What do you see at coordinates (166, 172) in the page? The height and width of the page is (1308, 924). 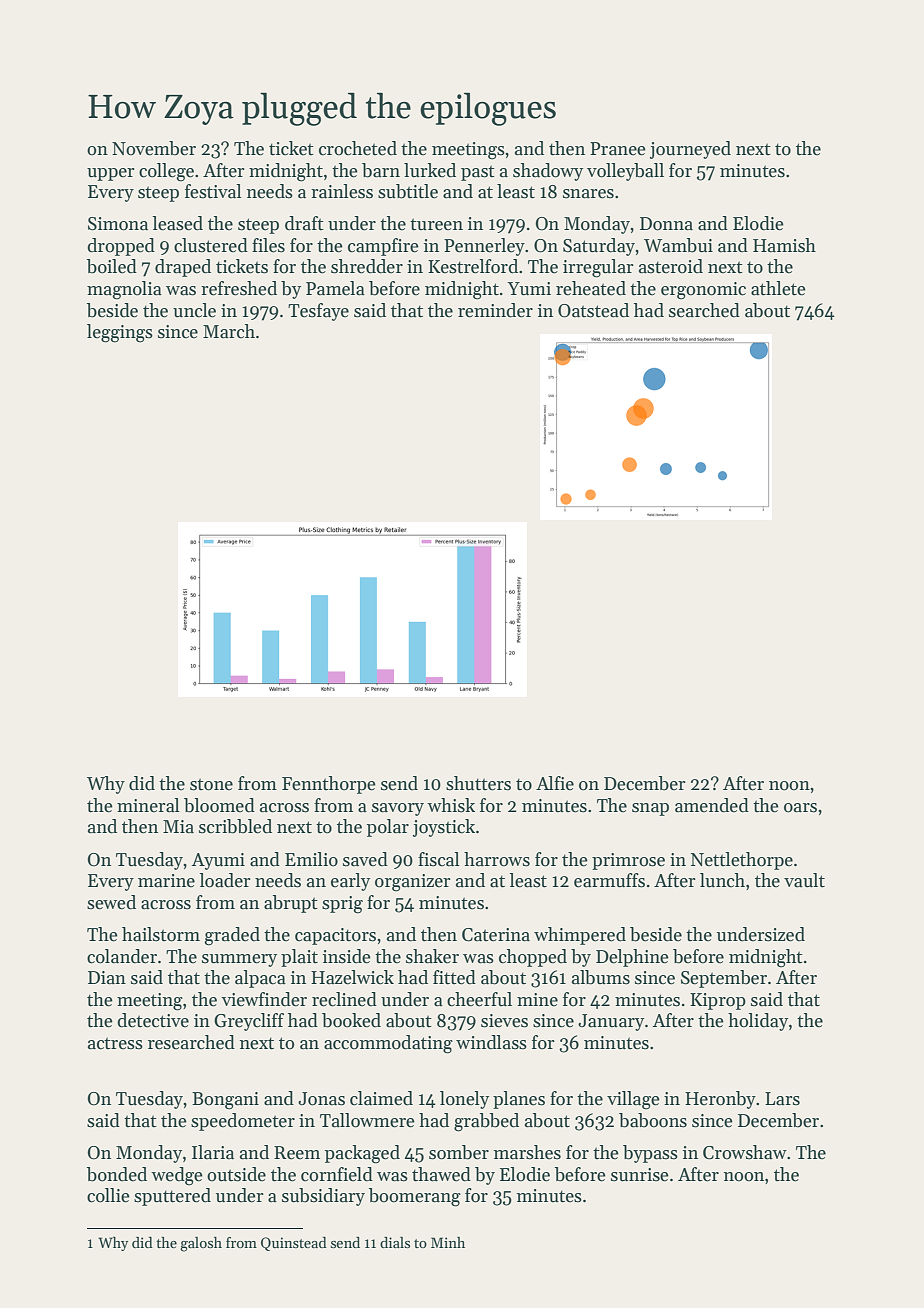 I see `college` at bounding box center [166, 172].
